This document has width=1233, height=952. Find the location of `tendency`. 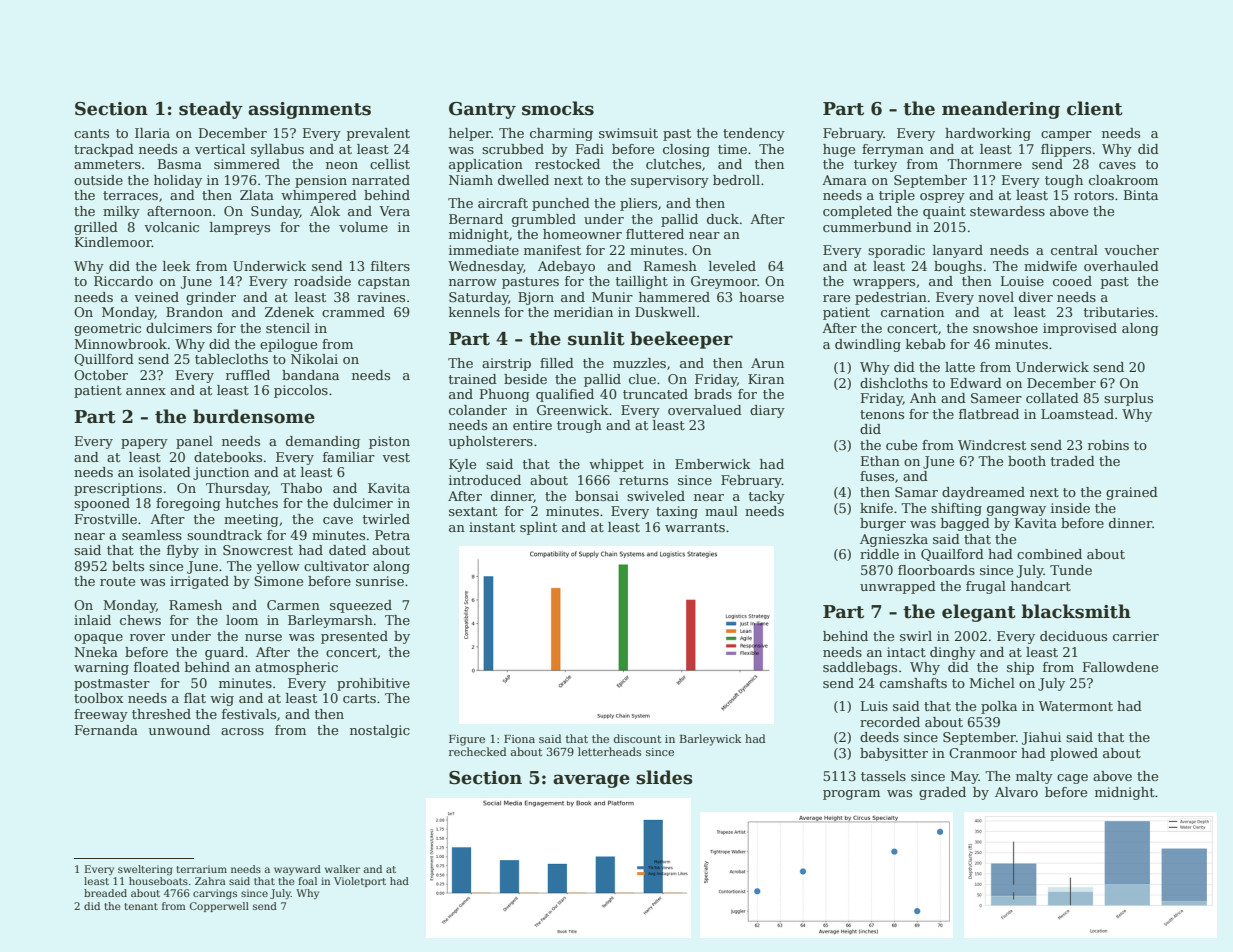

tendency is located at coordinates (754, 134).
